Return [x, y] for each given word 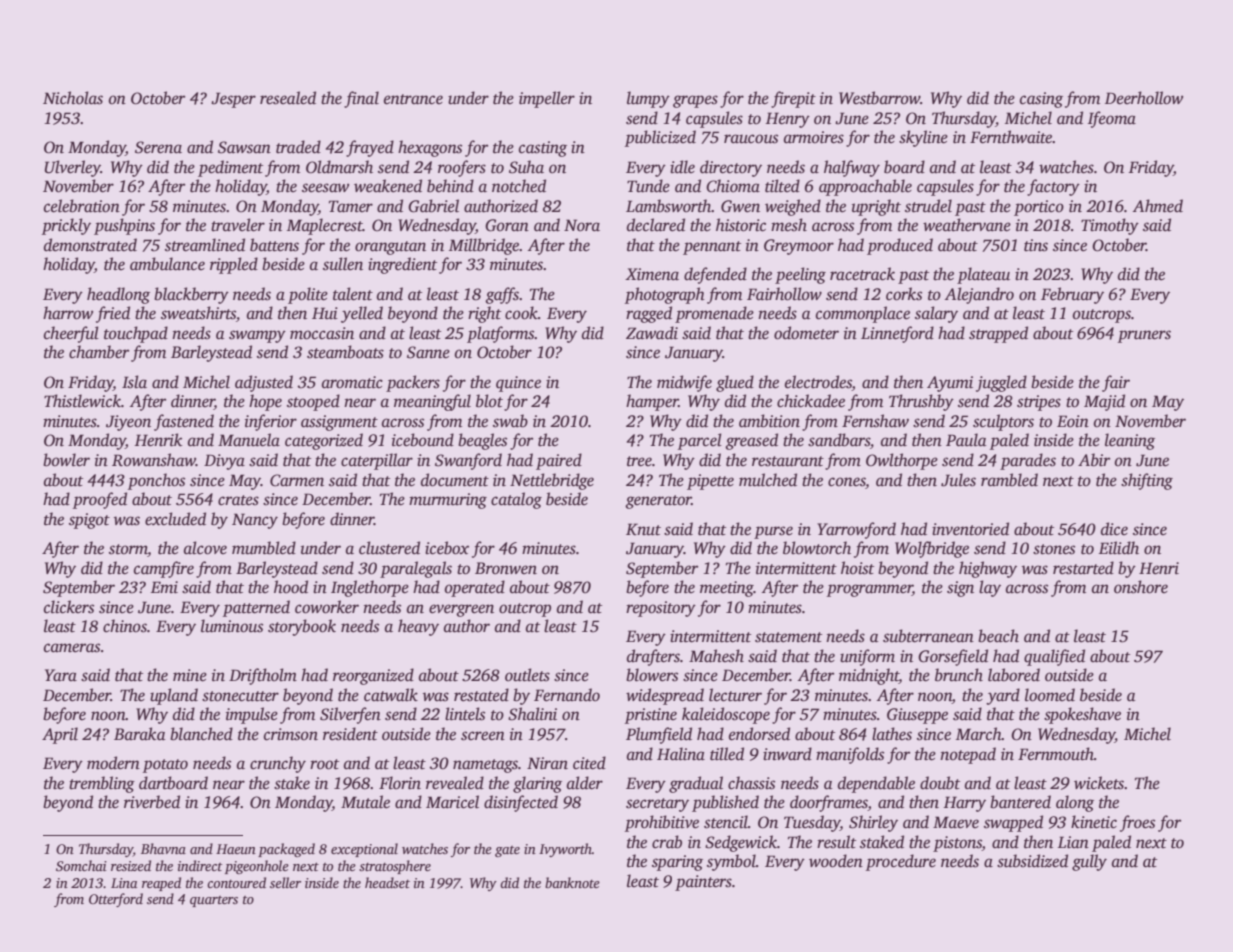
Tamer [351, 206]
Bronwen [506, 568]
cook [521, 313]
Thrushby [921, 402]
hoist [857, 568]
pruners [1144, 336]
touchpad [136, 334]
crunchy [278, 764]
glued [735, 383]
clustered [389, 548]
